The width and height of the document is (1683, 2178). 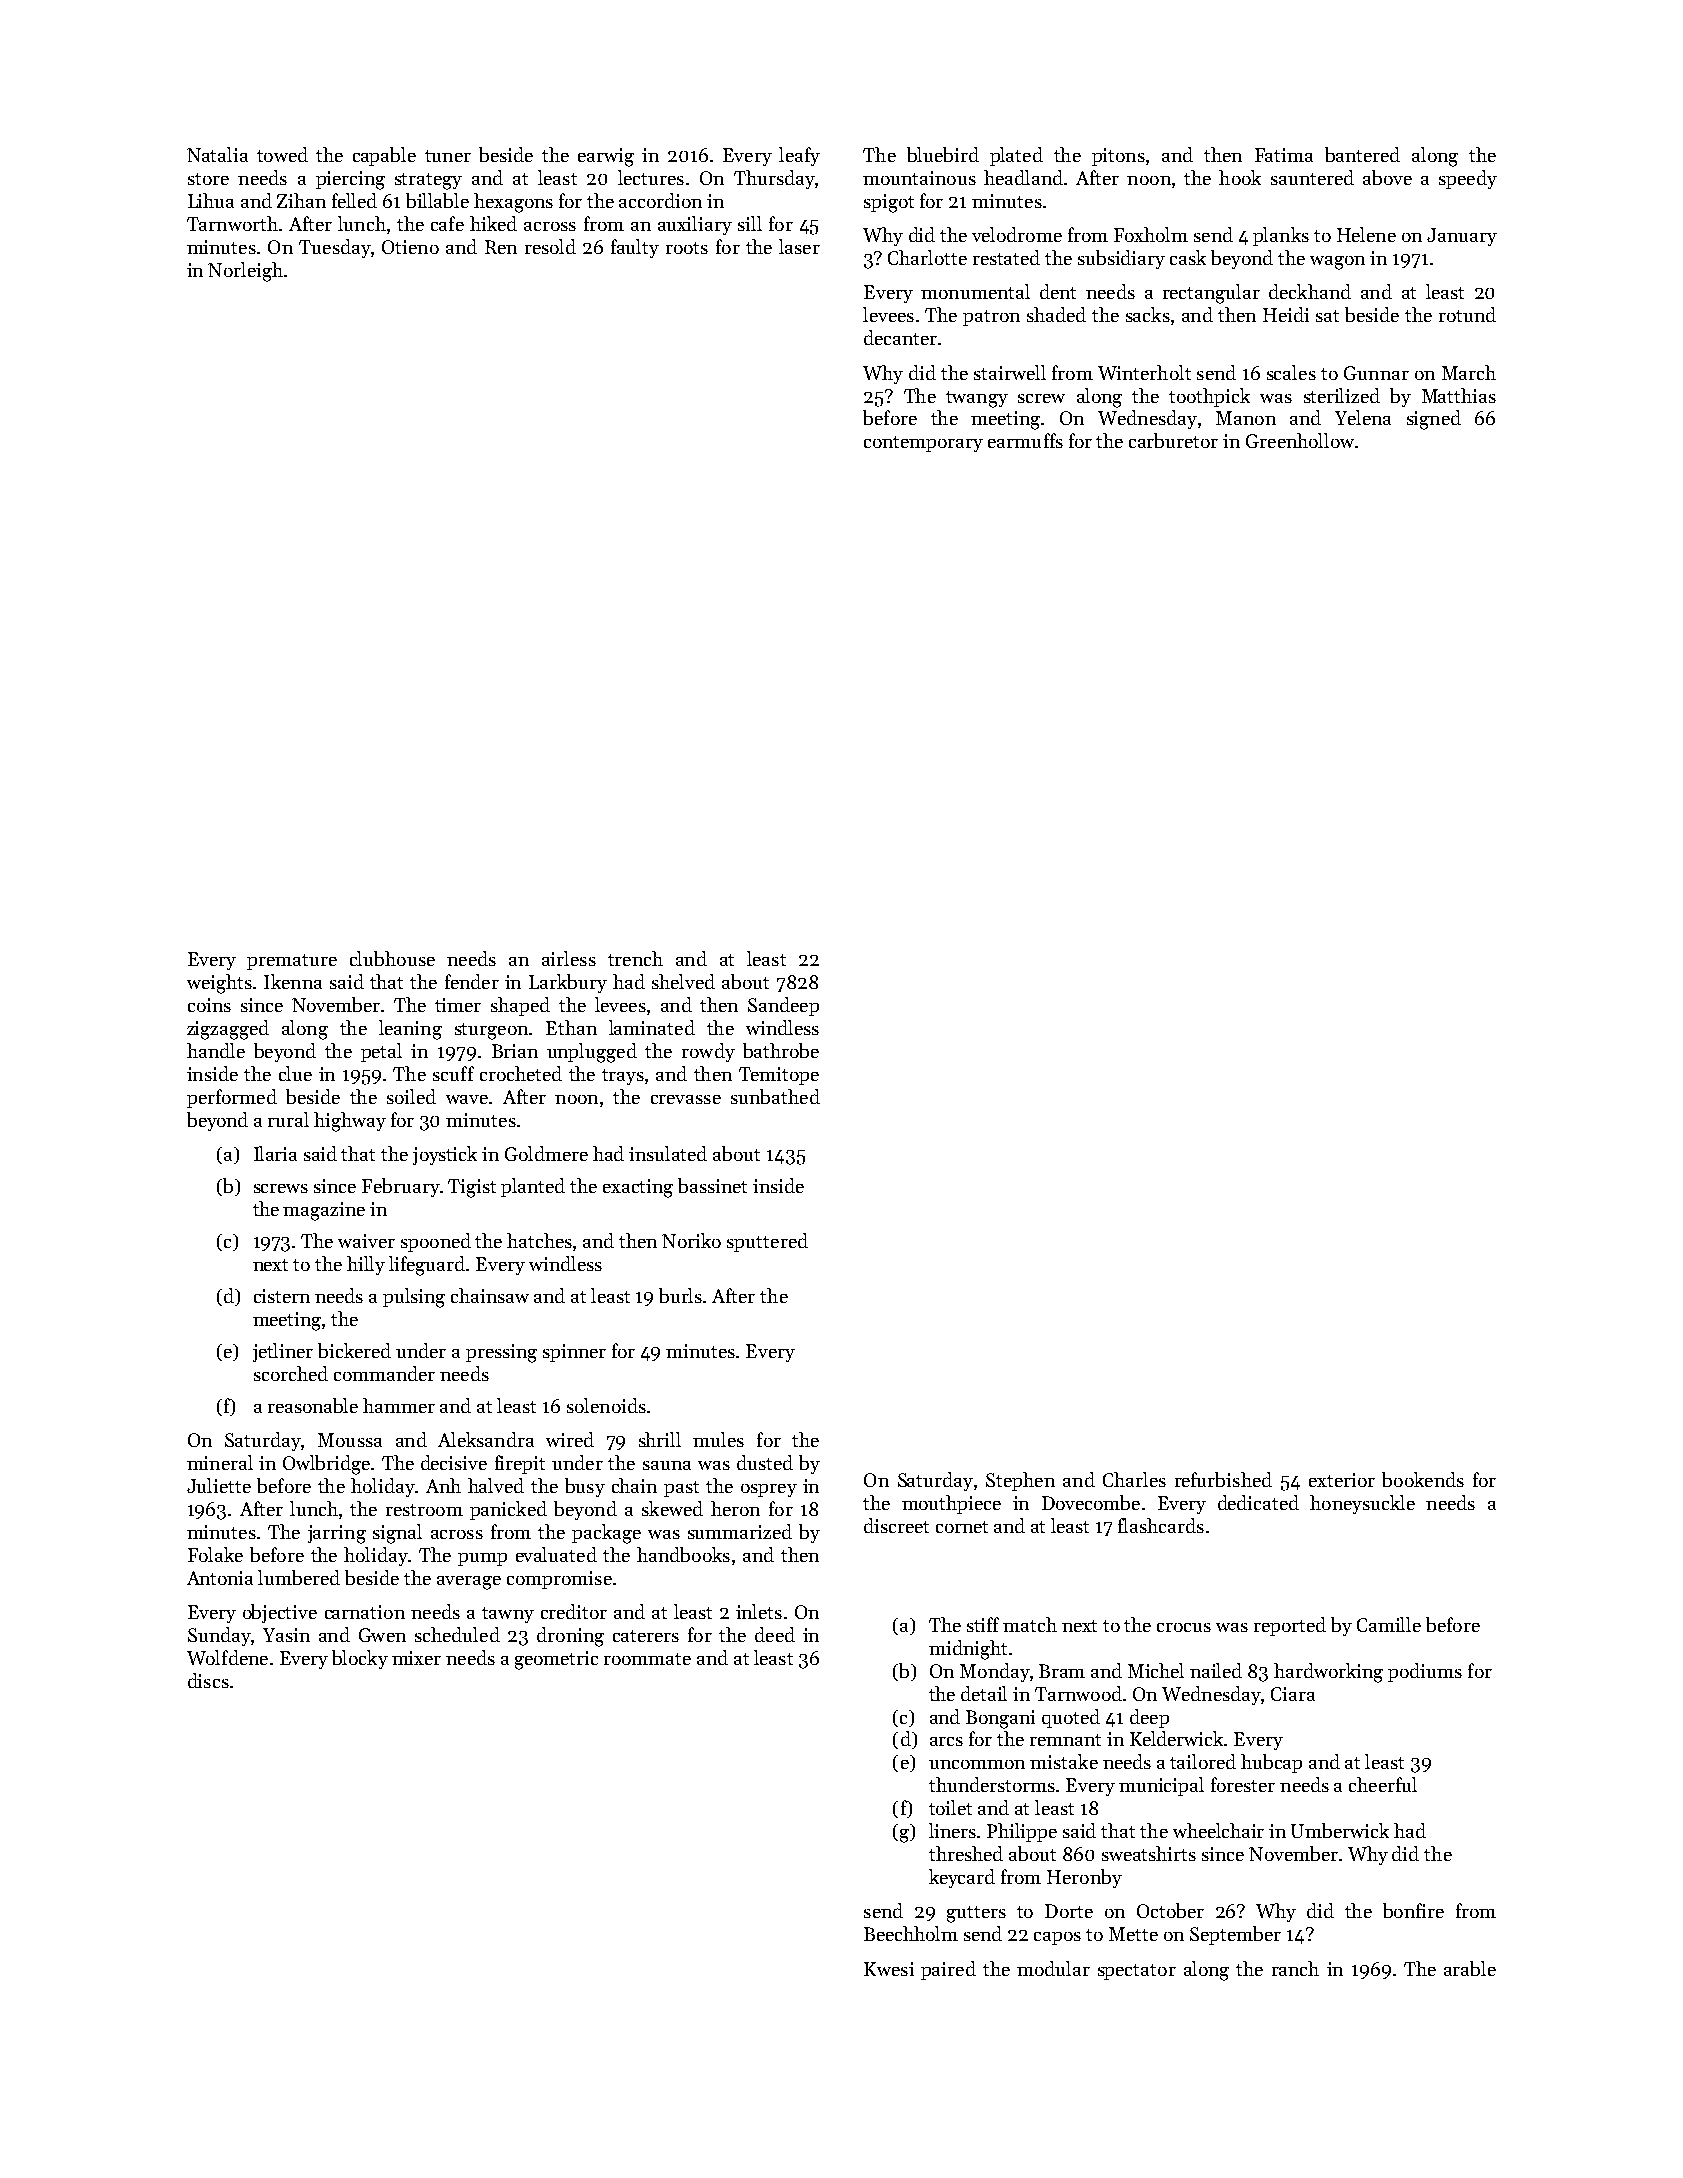 I want to click on roommate, so click(x=647, y=1659).
